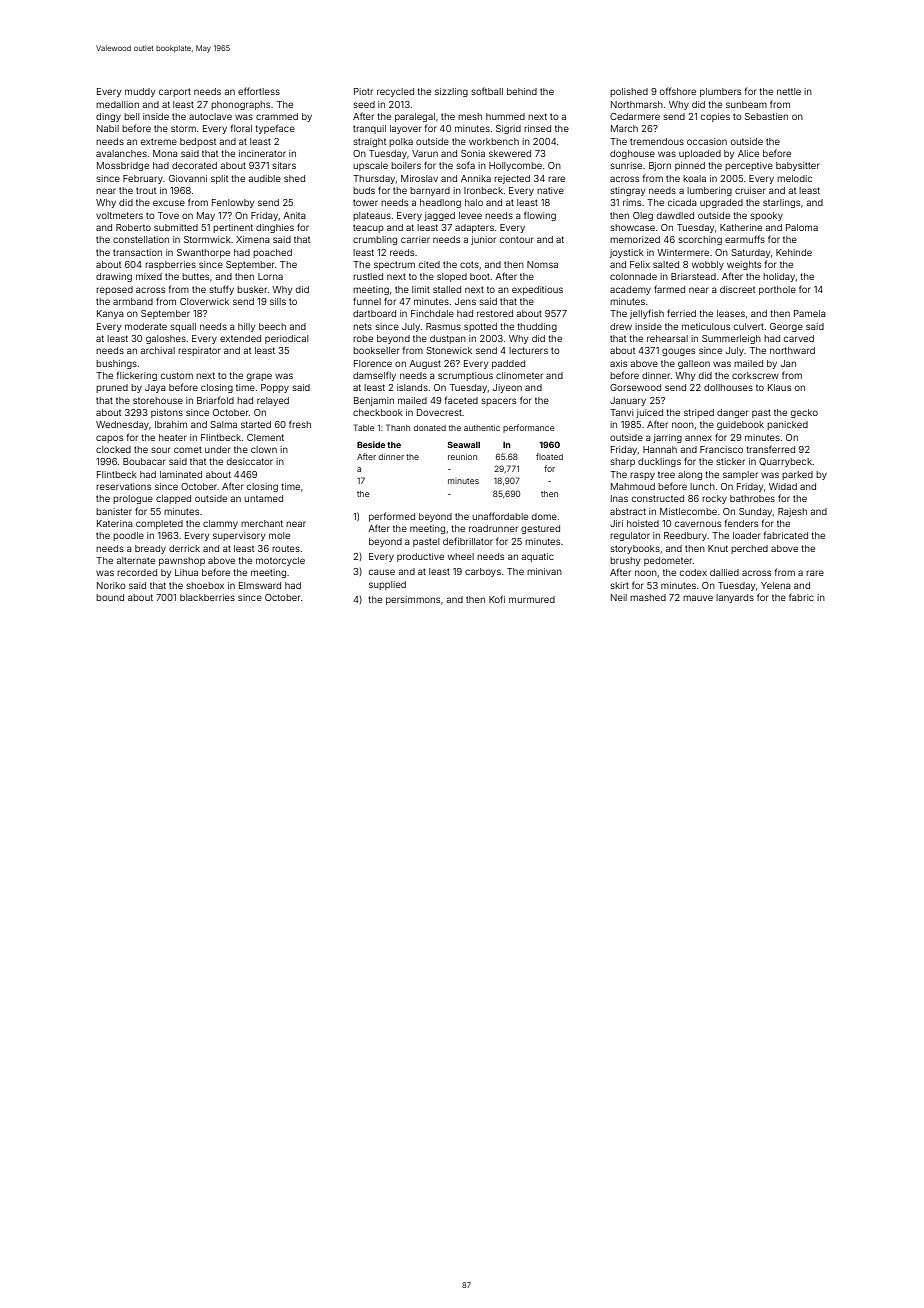 The image size is (924, 1308). Describe the element at coordinates (159, 524) in the document. I see `completed` at that location.
